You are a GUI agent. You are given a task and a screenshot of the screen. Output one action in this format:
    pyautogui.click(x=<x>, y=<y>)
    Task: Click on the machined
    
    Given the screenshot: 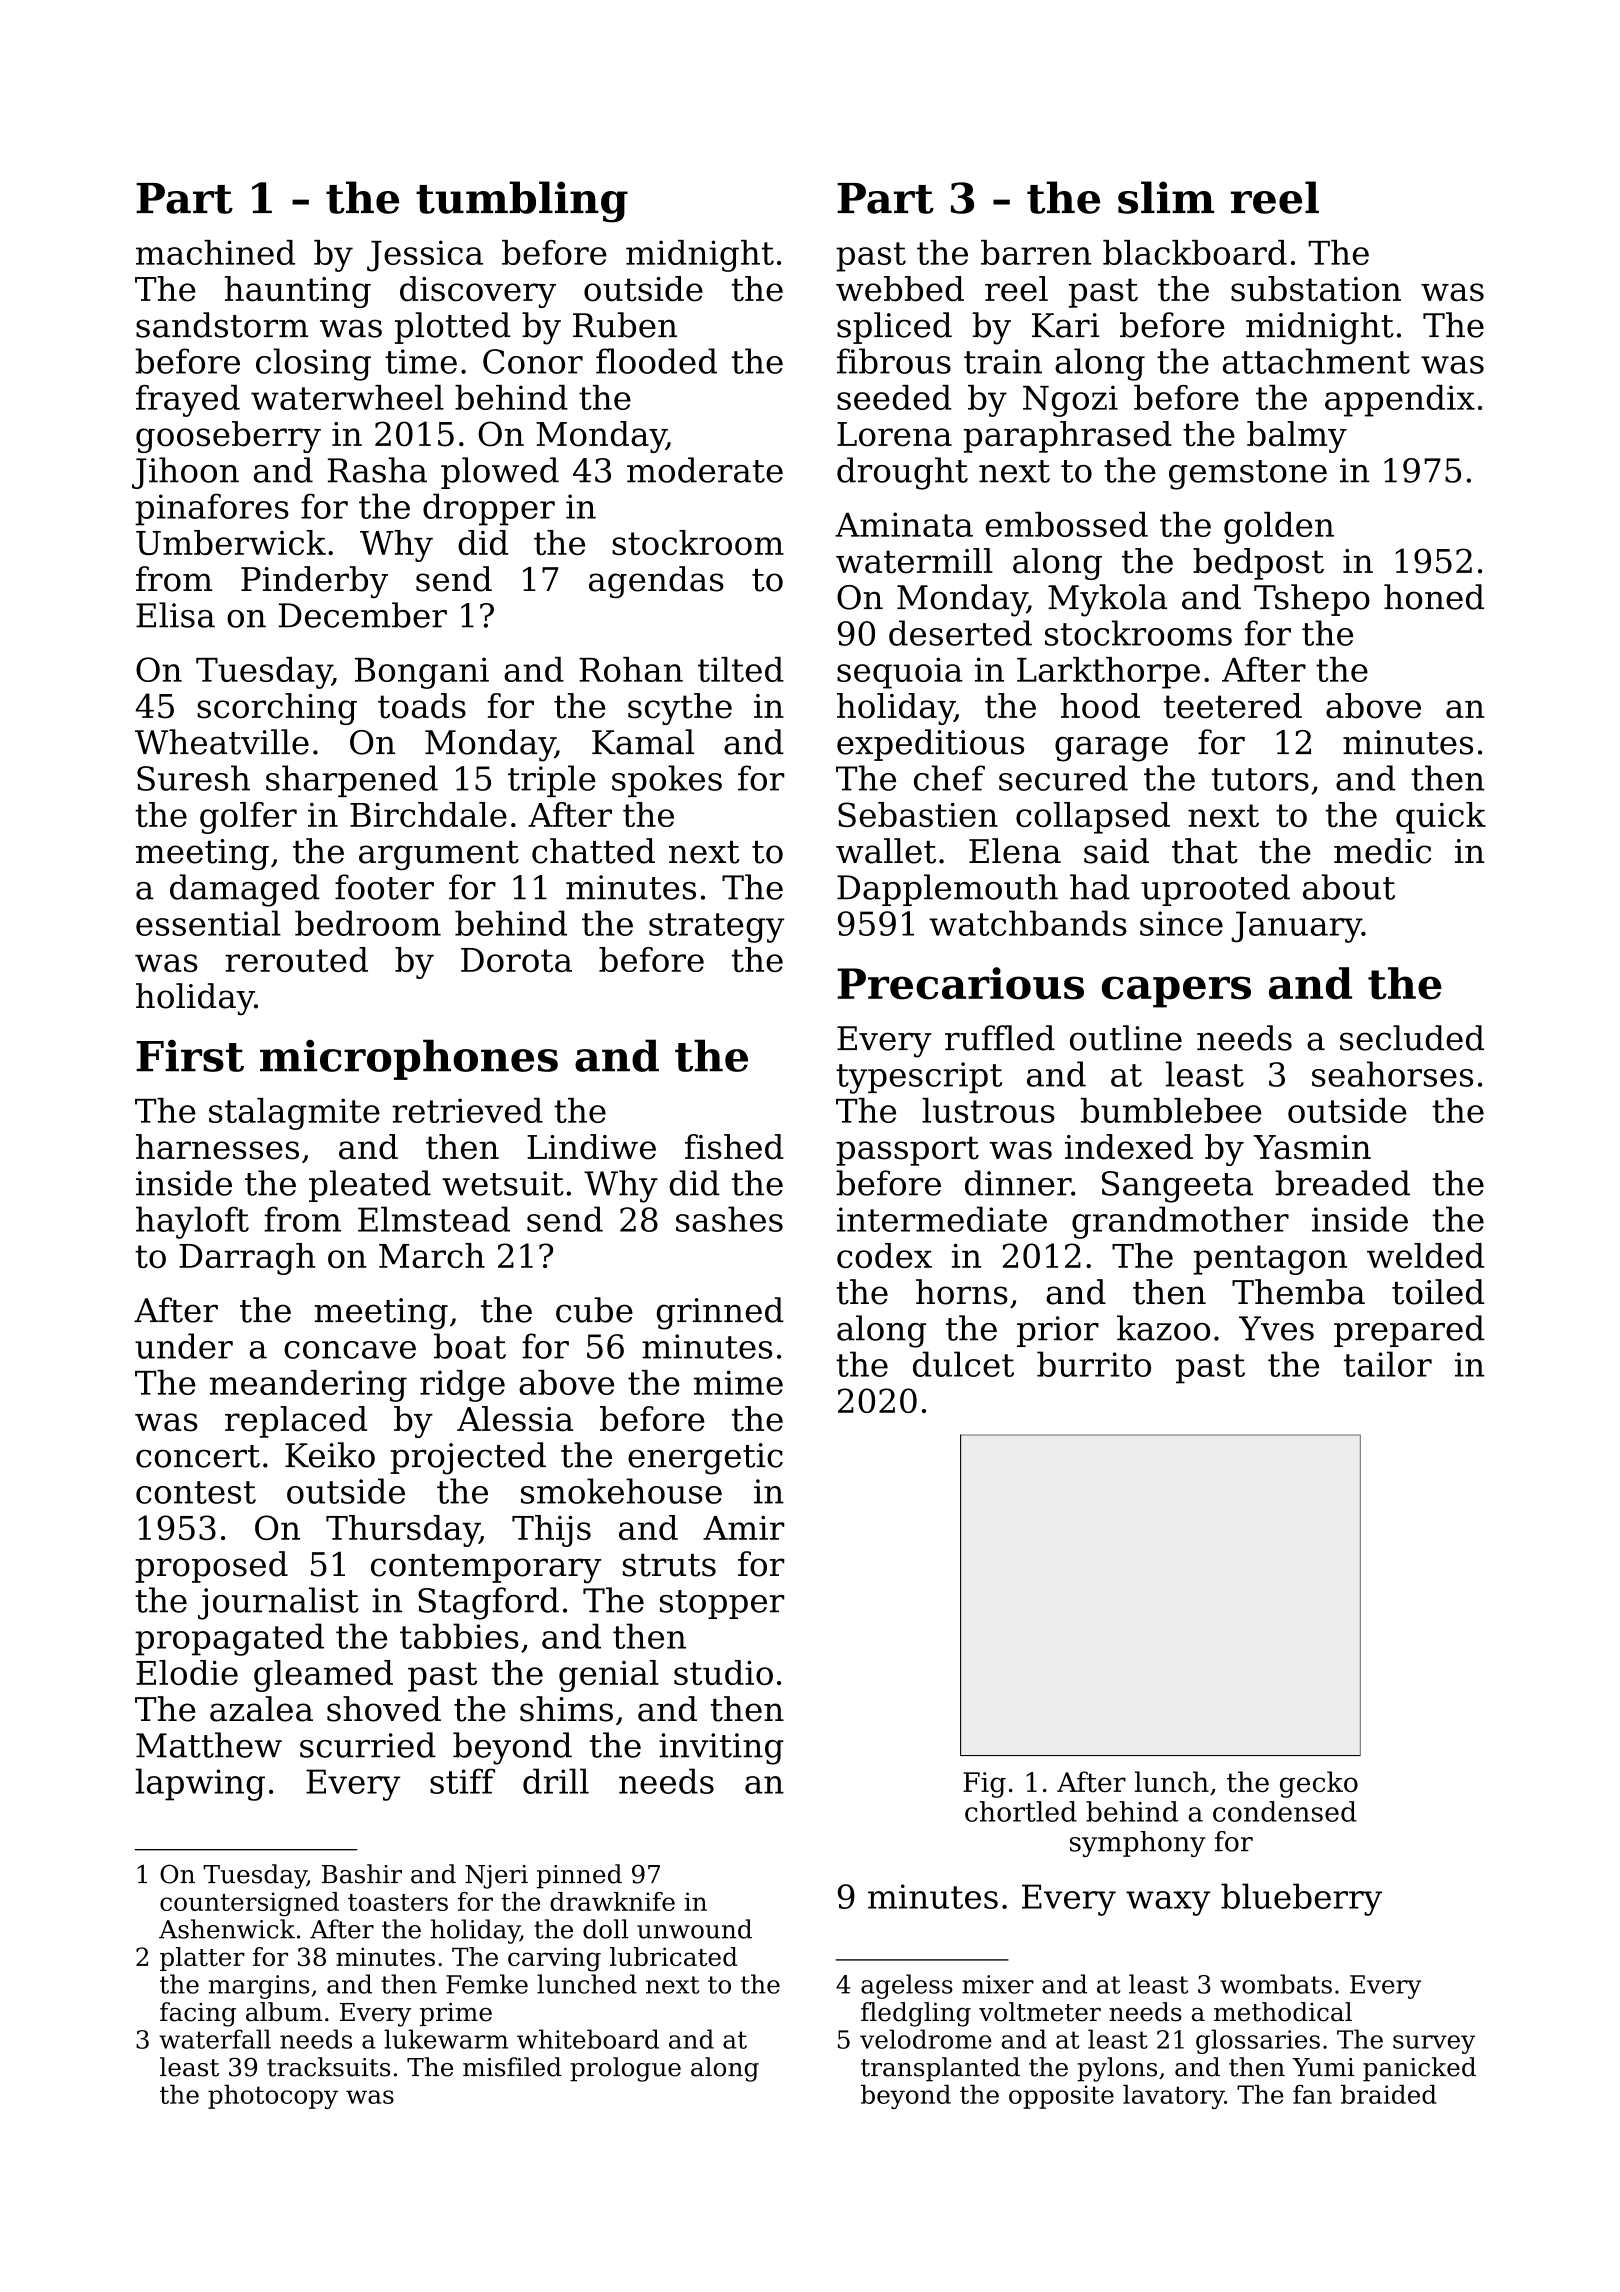 What is the action you would take?
    pyautogui.click(x=215, y=252)
